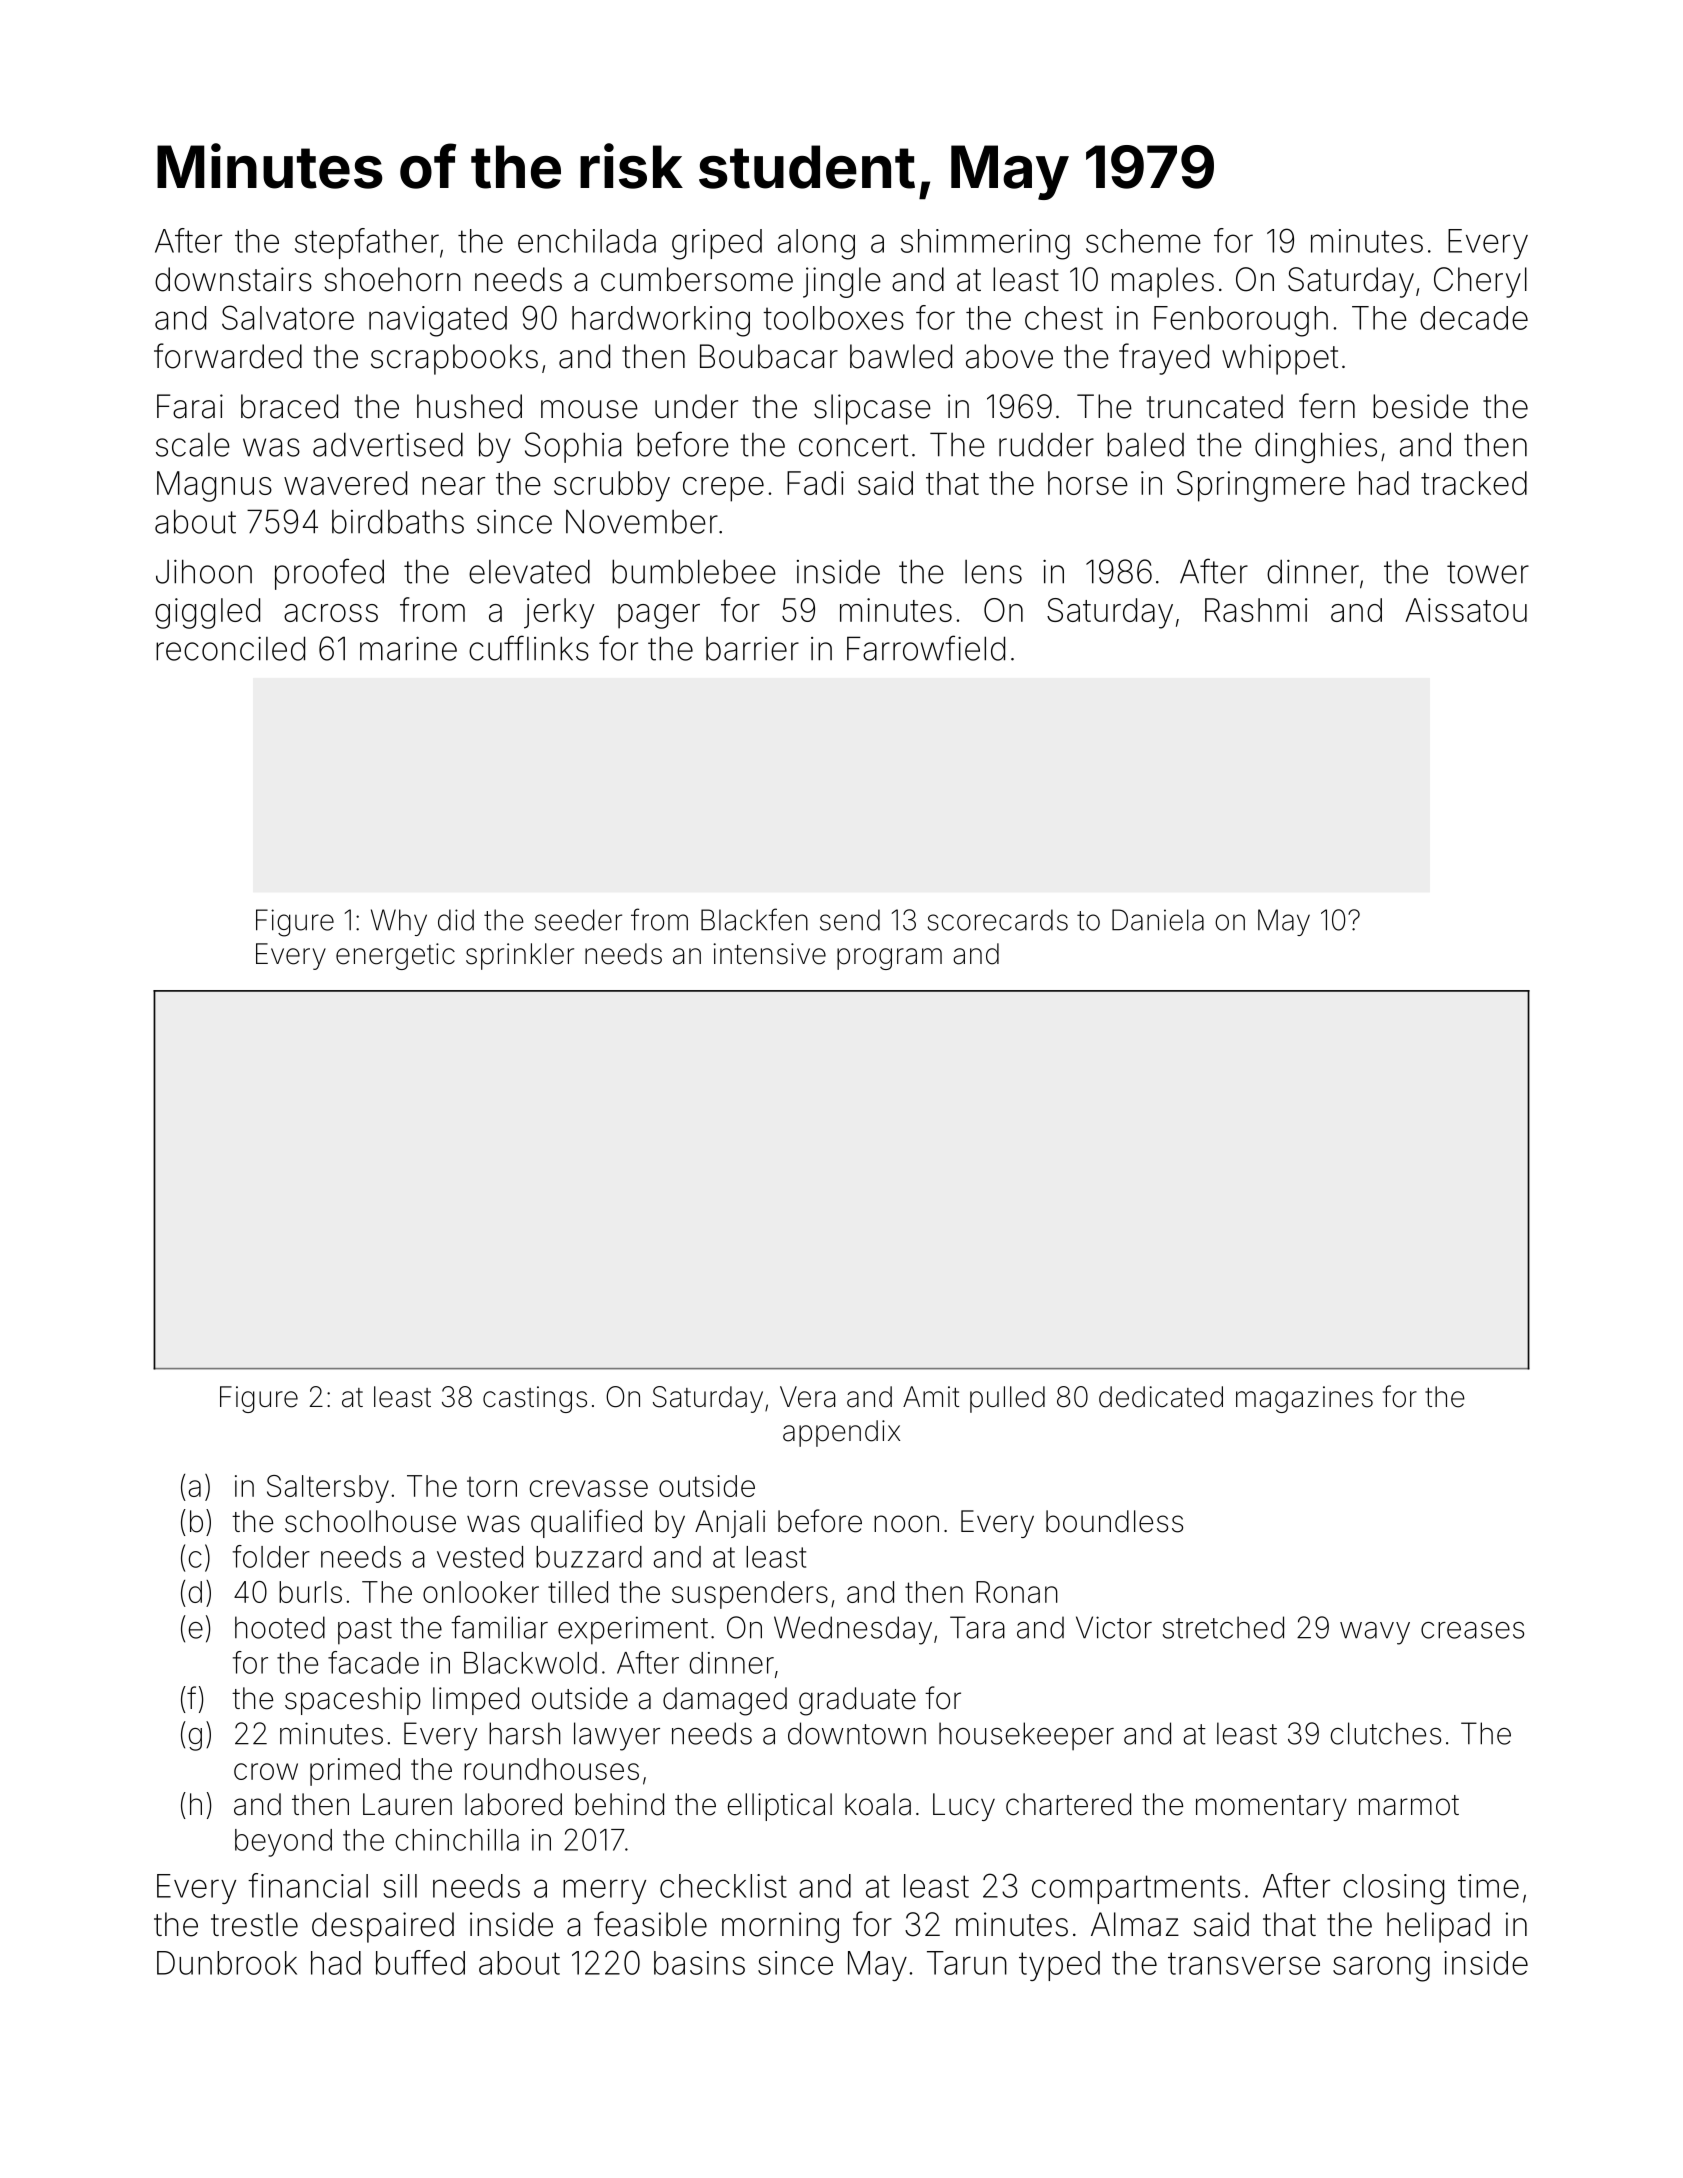 The image size is (1683, 2178). Describe the element at coordinates (193, 445) in the screenshot. I see `scale` at that location.
